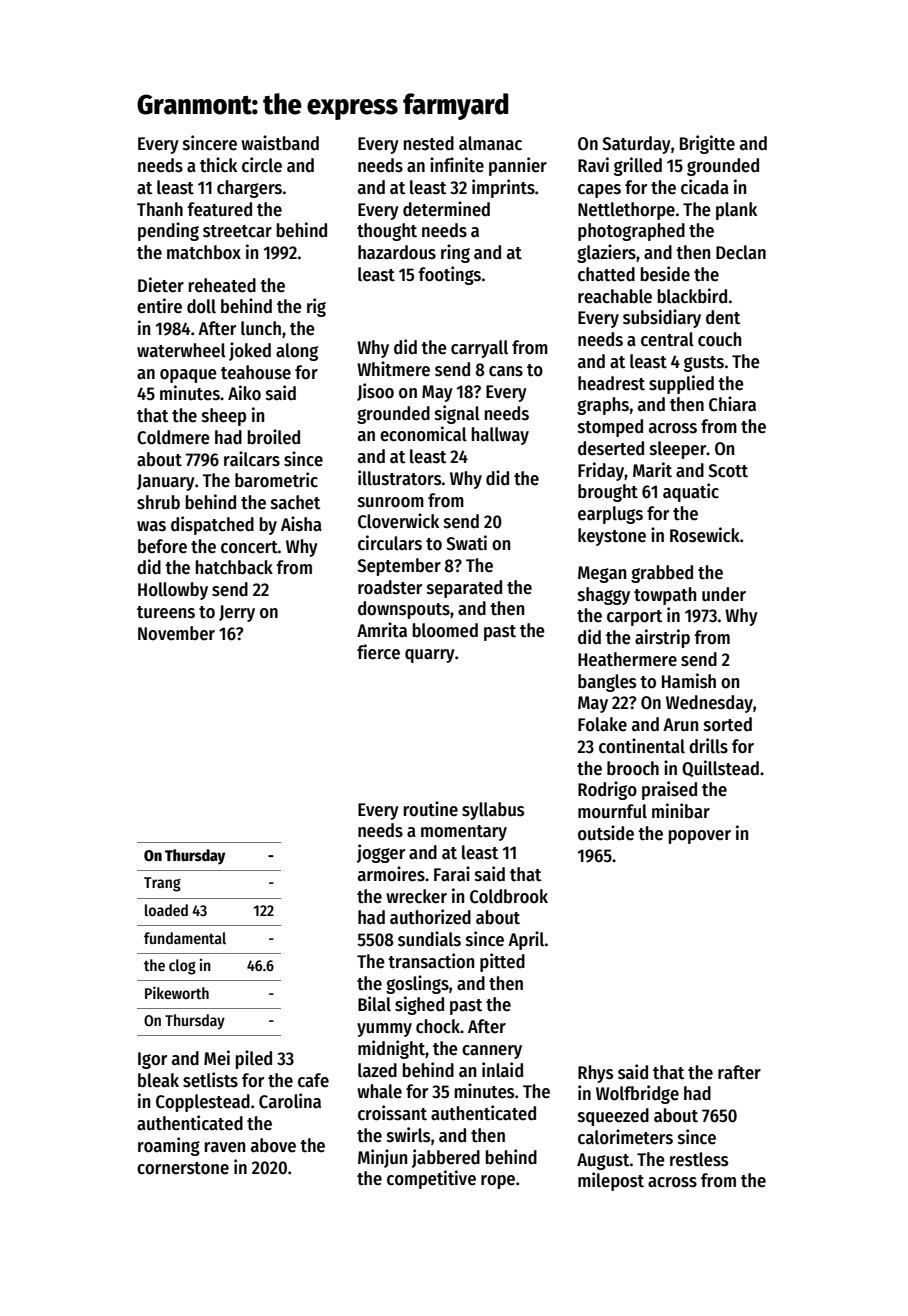  What do you see at coordinates (280, 143) in the screenshot?
I see `waistband` at bounding box center [280, 143].
